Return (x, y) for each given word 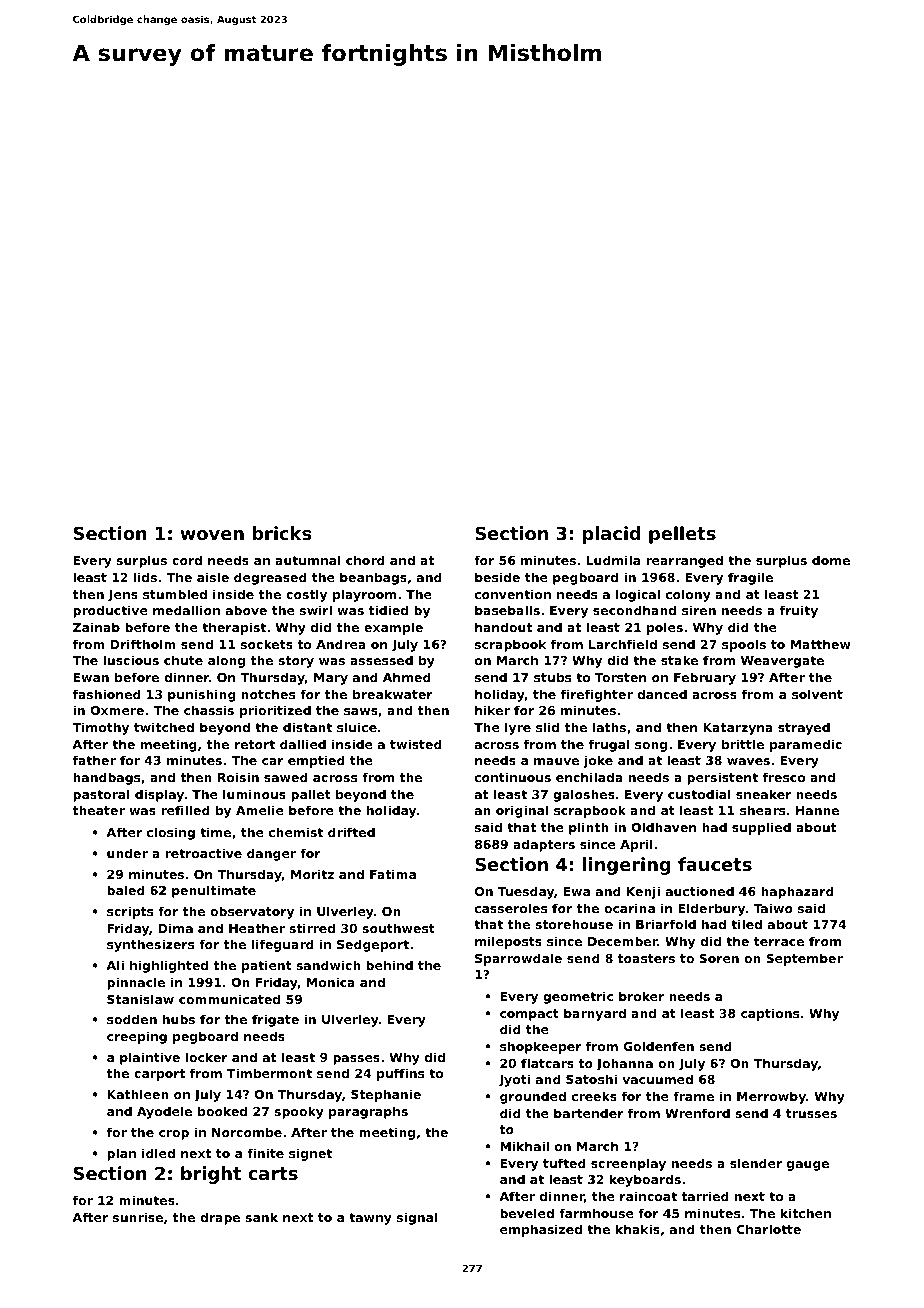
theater (98, 810)
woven (212, 535)
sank (261, 1217)
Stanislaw (140, 999)
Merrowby (771, 1097)
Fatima (393, 874)
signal (417, 1218)
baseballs (507, 610)
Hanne (817, 810)
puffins (400, 1074)
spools (744, 645)
